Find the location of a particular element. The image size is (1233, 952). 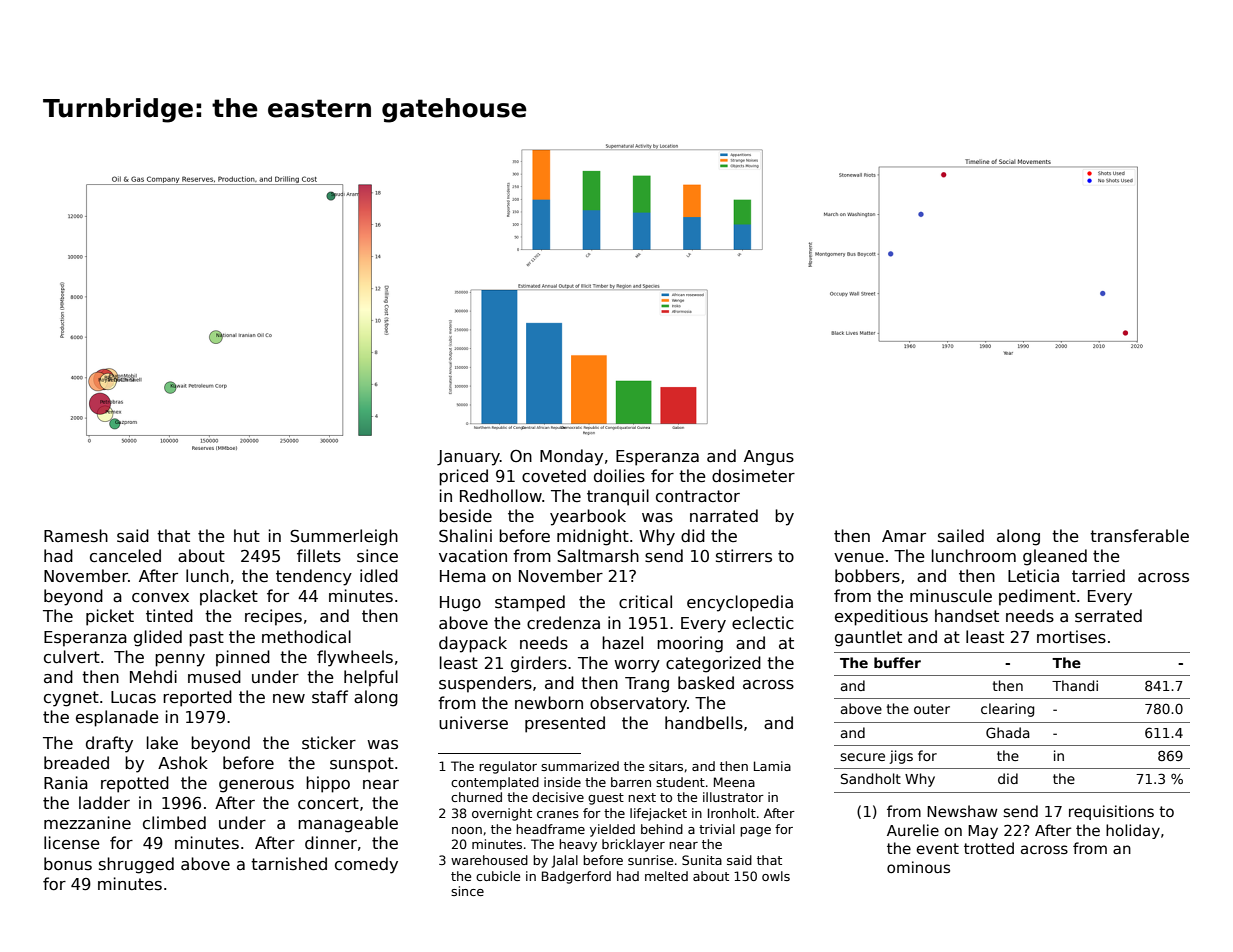

Thandi is located at coordinates (1075, 685).
